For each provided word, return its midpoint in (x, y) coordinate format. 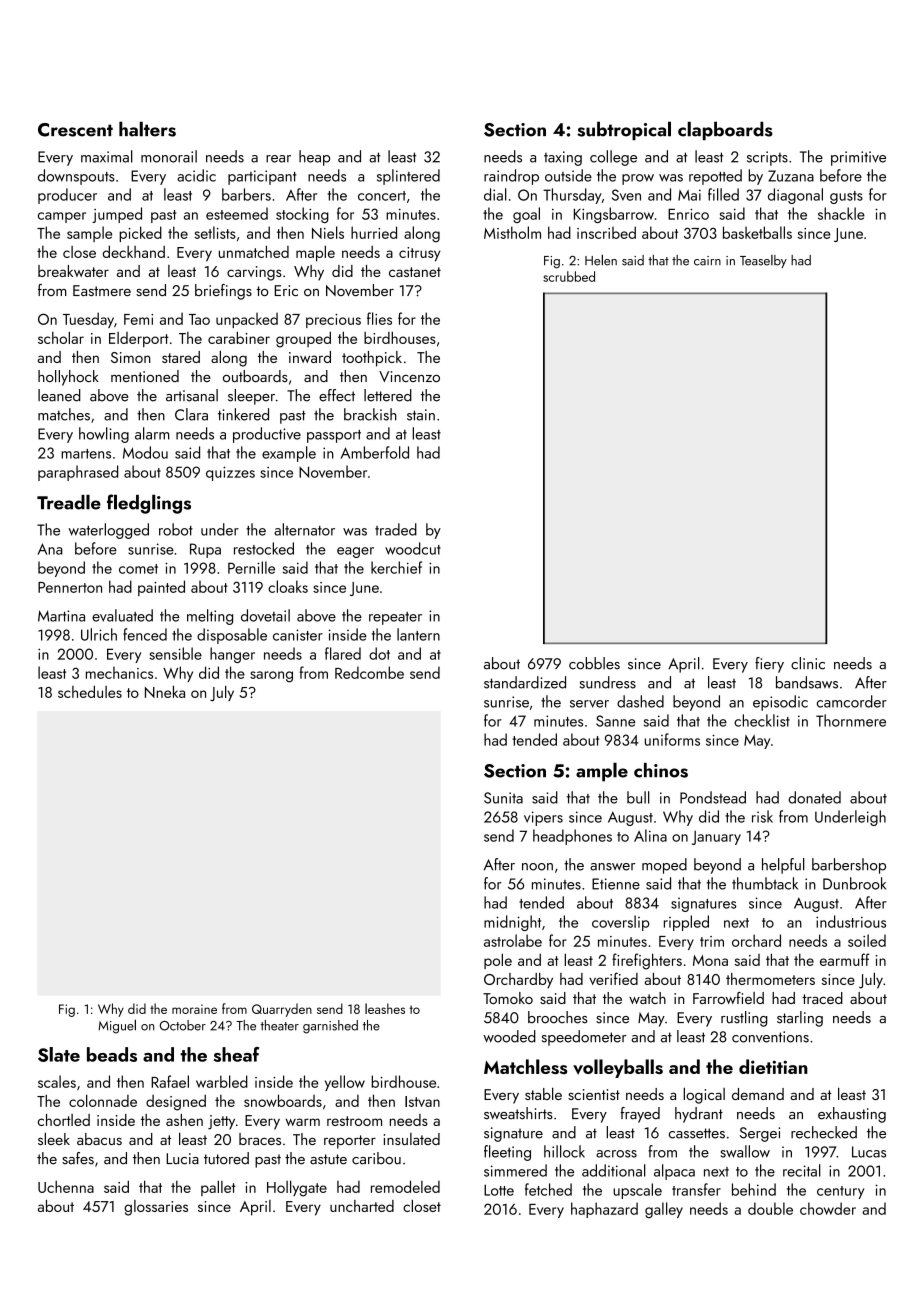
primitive (858, 158)
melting (210, 617)
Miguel (117, 1026)
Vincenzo (409, 376)
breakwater (73, 271)
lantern (418, 634)
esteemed (237, 213)
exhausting (852, 1115)
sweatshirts (518, 1113)
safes (78, 1158)
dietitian (773, 1066)
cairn (707, 261)
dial (495, 194)
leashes (385, 1008)
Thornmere (851, 720)
